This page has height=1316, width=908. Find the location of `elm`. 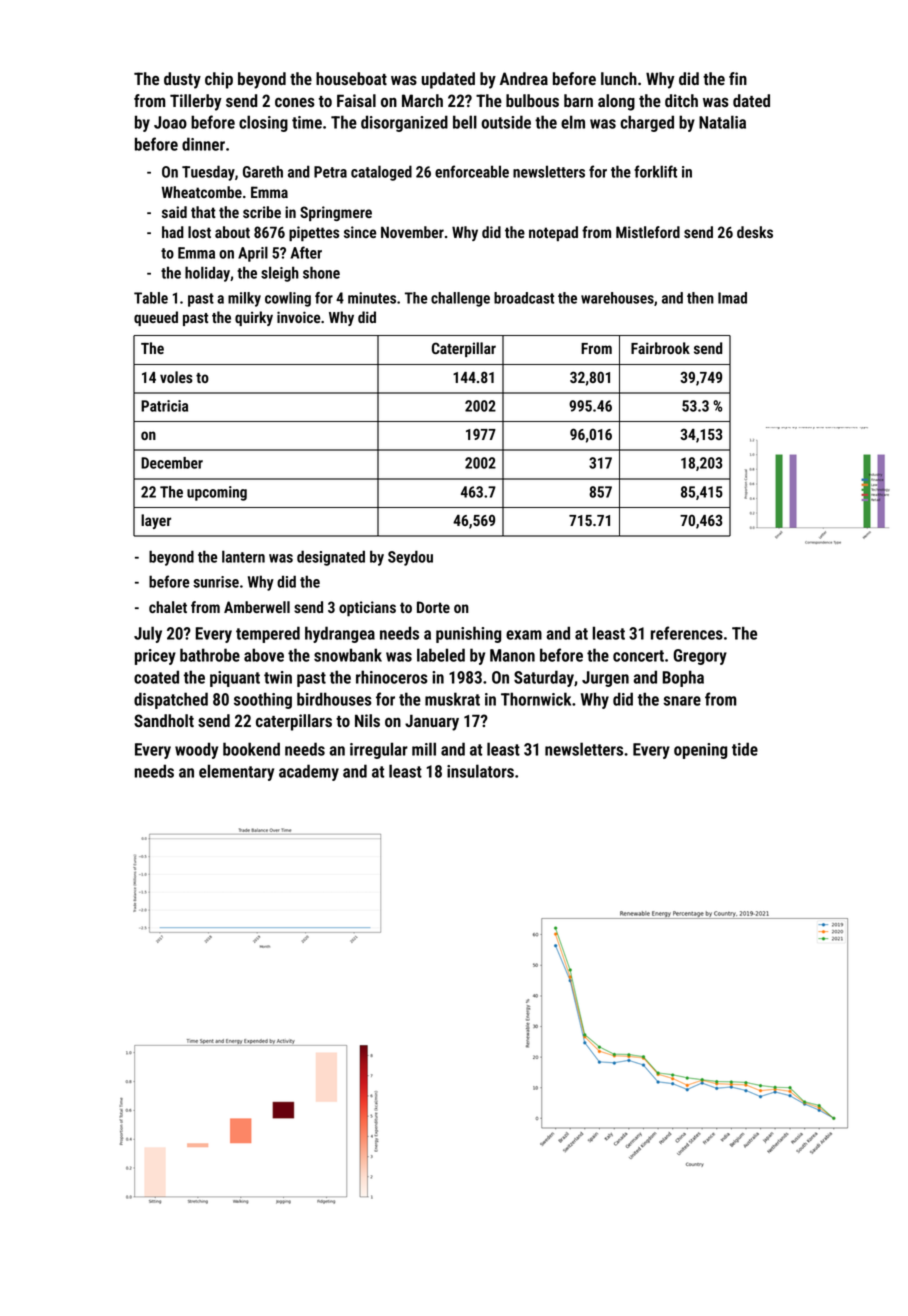

elm is located at coordinates (573, 122).
